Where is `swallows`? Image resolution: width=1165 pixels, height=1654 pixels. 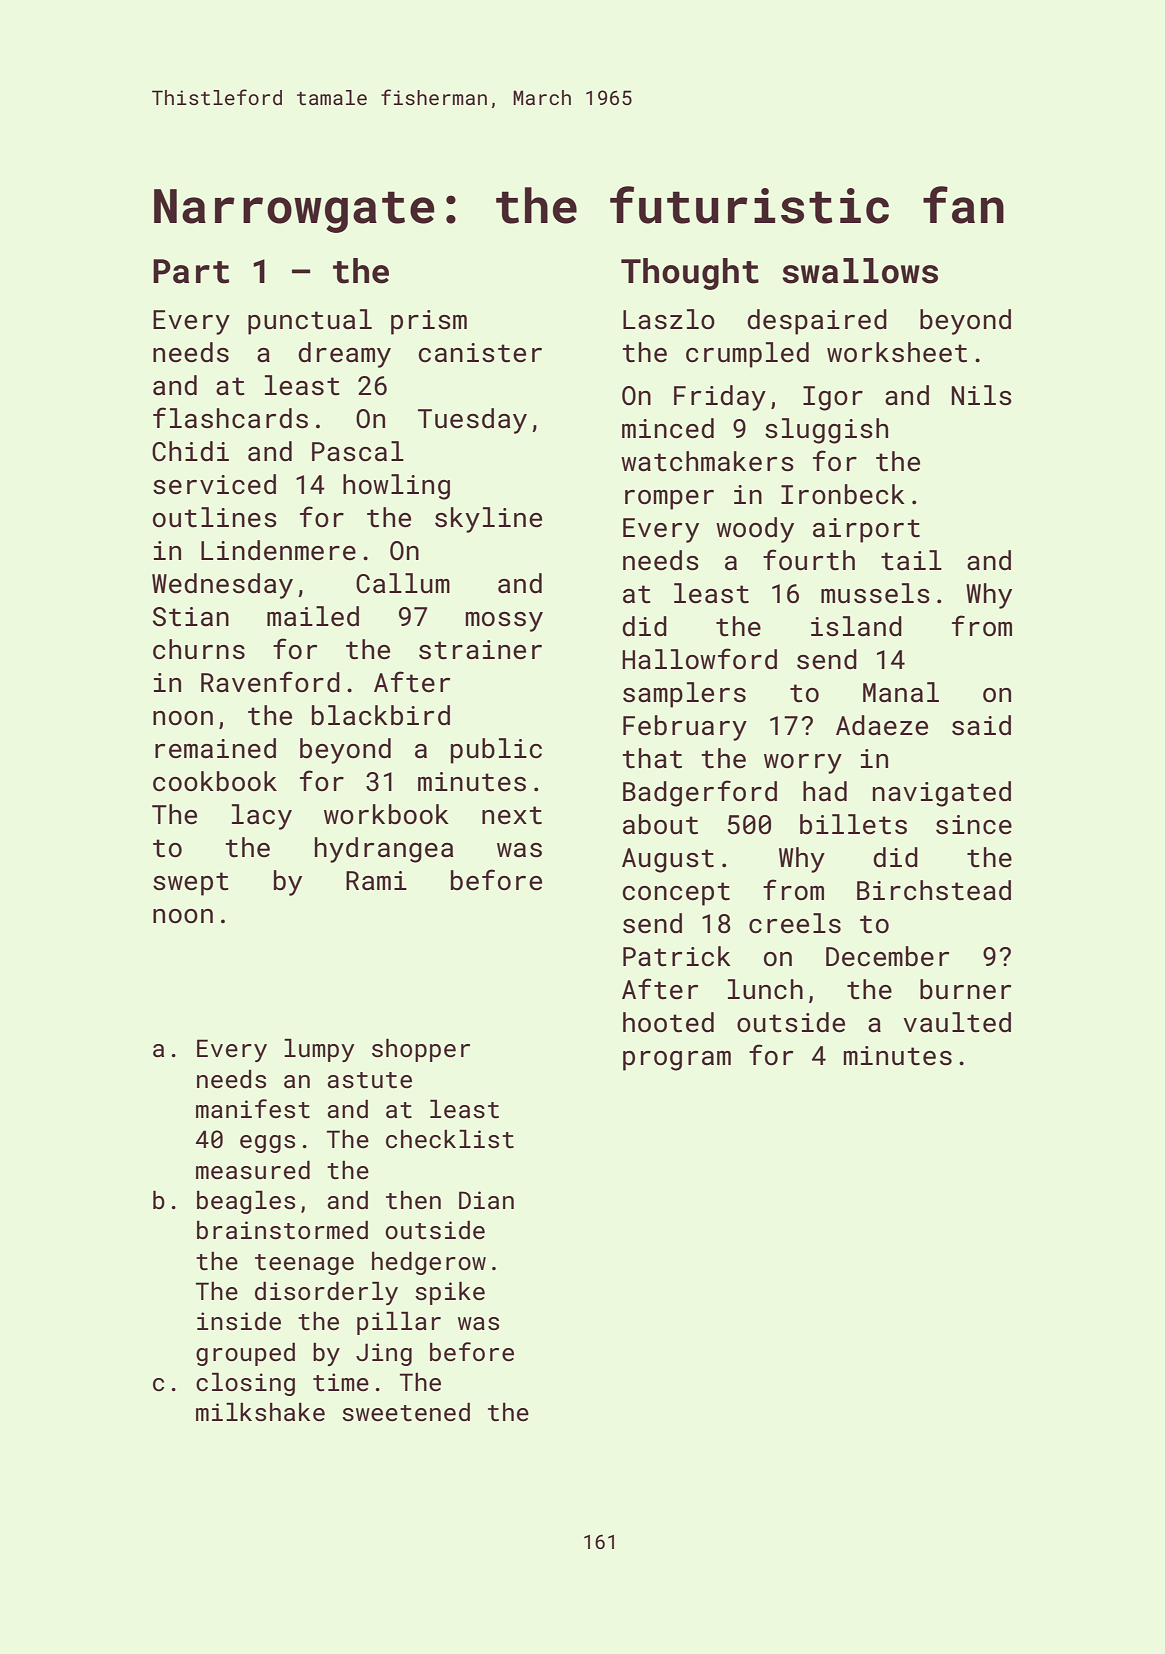
swallows is located at coordinates (860, 271).
